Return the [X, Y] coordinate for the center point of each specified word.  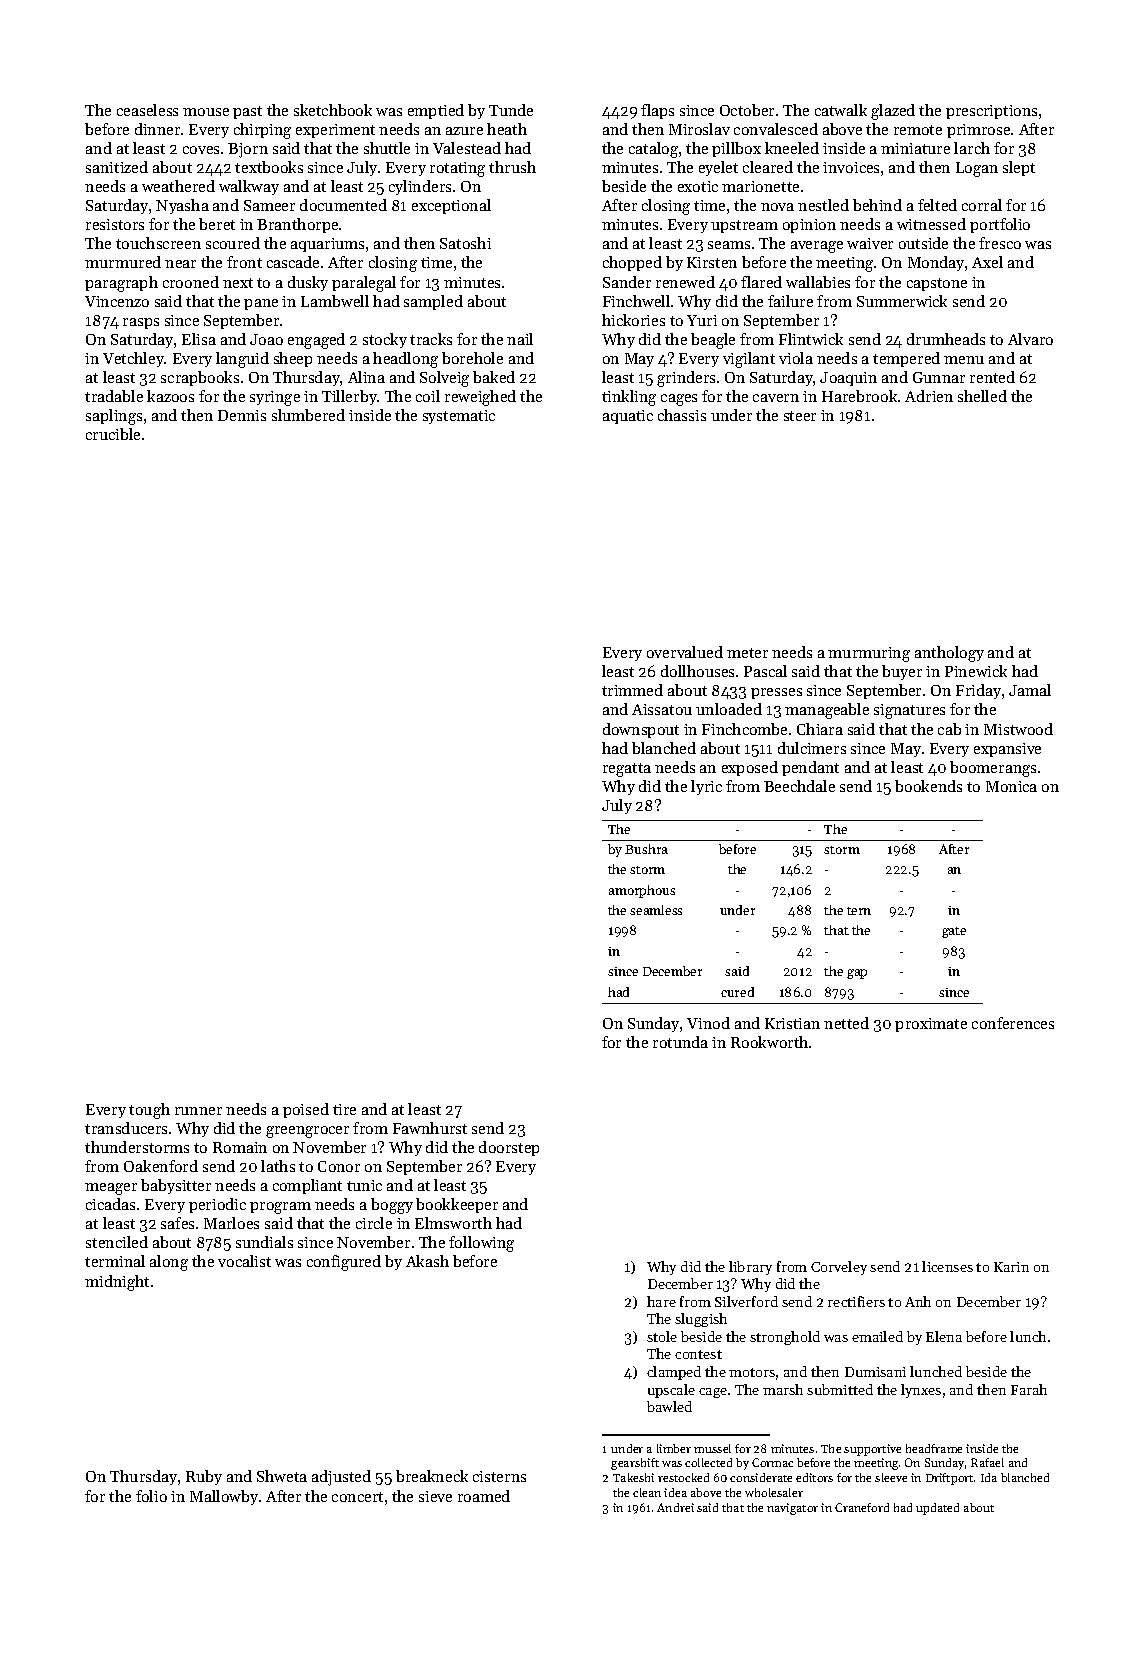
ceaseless [147, 110]
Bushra [646, 849]
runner [198, 1111]
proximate [931, 1025]
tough [149, 1111]
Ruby [204, 1477]
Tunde [511, 110]
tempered [906, 359]
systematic [459, 417]
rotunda [680, 1042]
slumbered [308, 415]
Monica [1011, 786]
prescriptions [991, 112]
